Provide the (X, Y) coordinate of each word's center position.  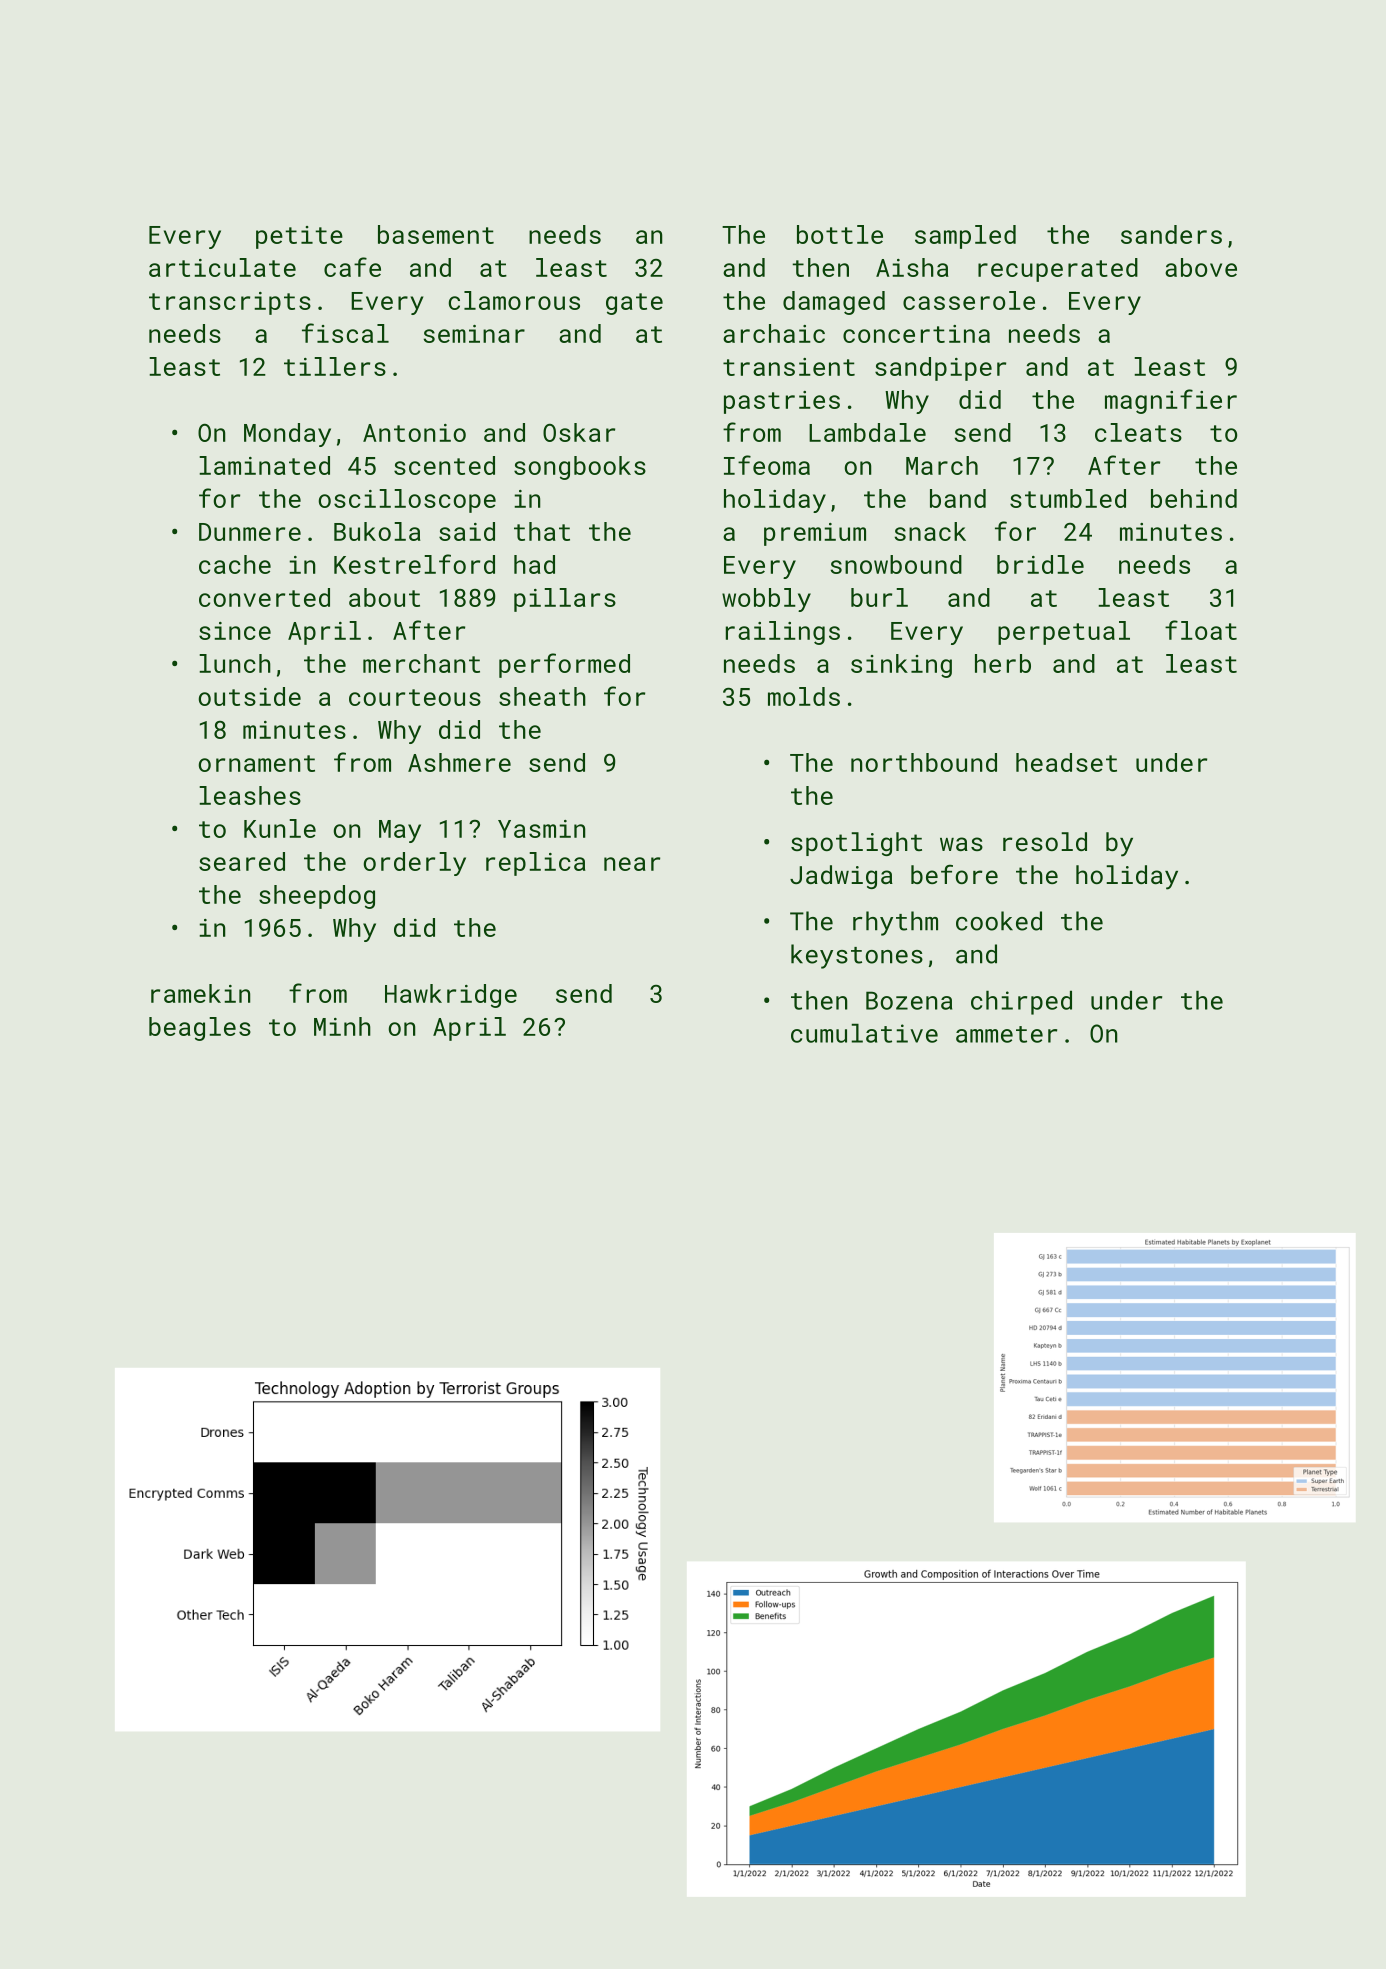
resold (1045, 841)
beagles (200, 1029)
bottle (840, 234)
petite (299, 237)
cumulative (864, 1033)
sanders (1171, 234)
